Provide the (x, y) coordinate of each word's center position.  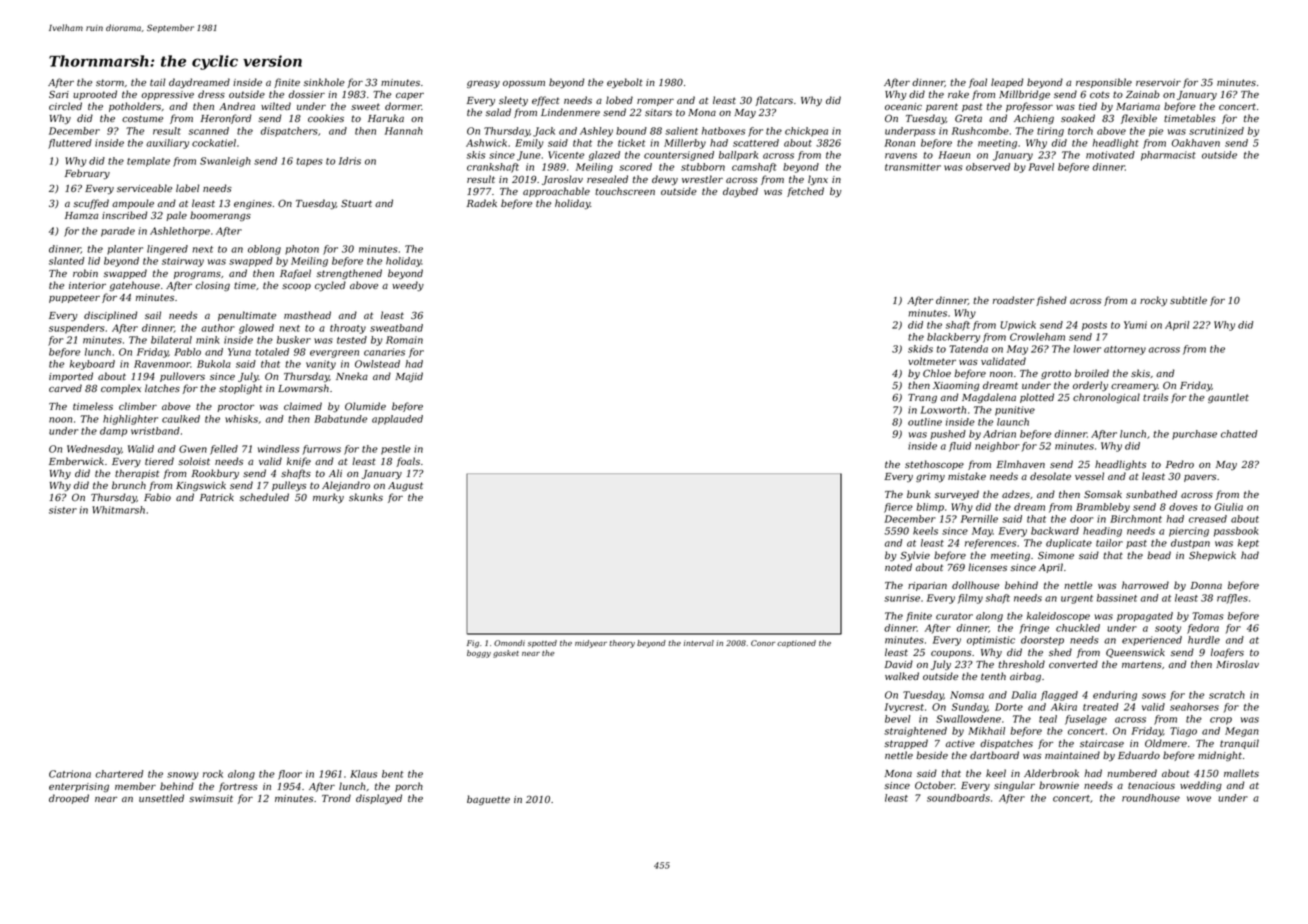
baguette (488, 800)
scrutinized (1216, 131)
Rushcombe (980, 131)
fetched (805, 192)
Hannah (404, 131)
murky (328, 498)
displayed (379, 799)
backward (1055, 531)
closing (213, 286)
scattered (756, 143)
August (405, 486)
